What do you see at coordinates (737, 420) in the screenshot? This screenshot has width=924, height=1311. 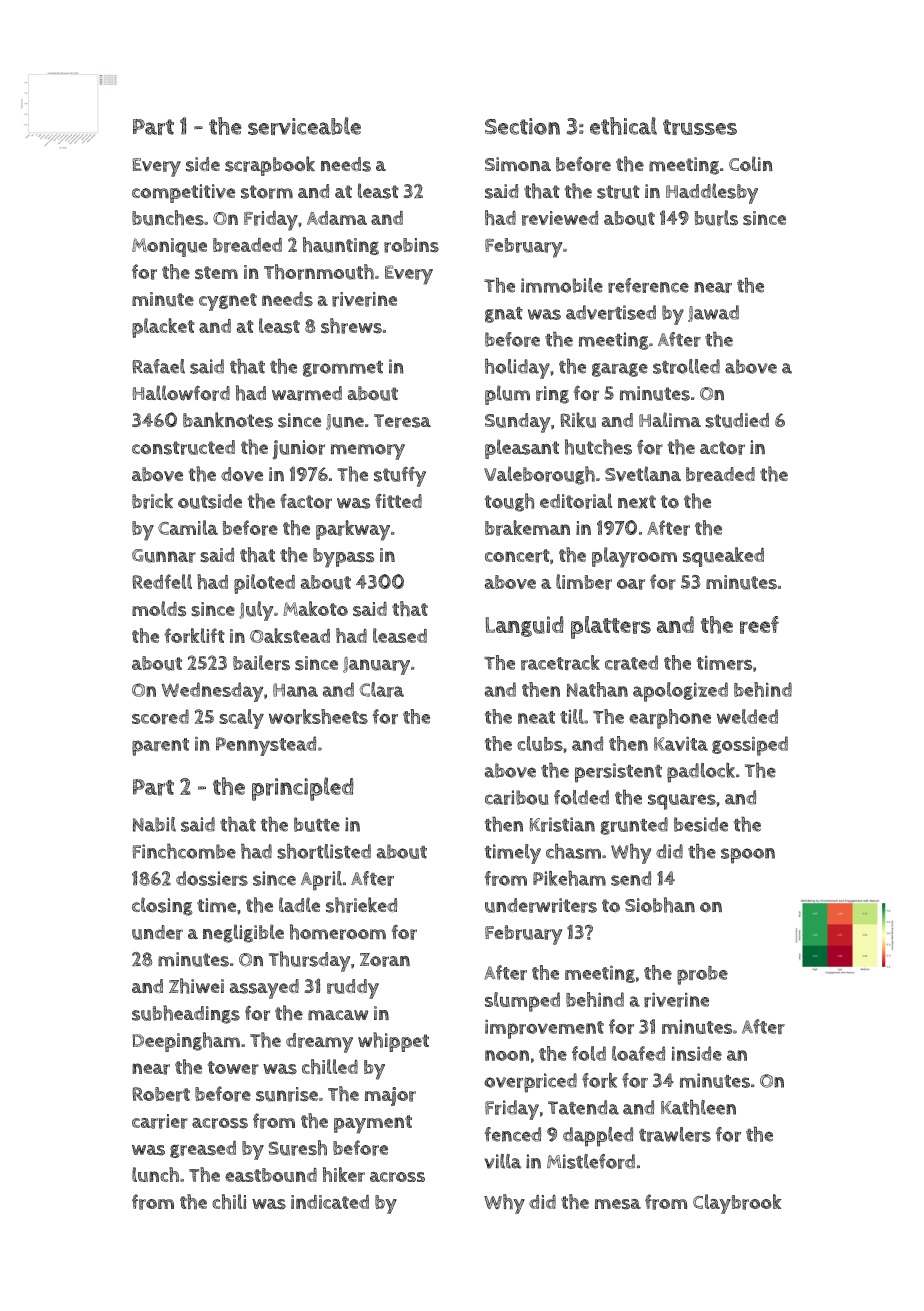 I see `studied` at bounding box center [737, 420].
